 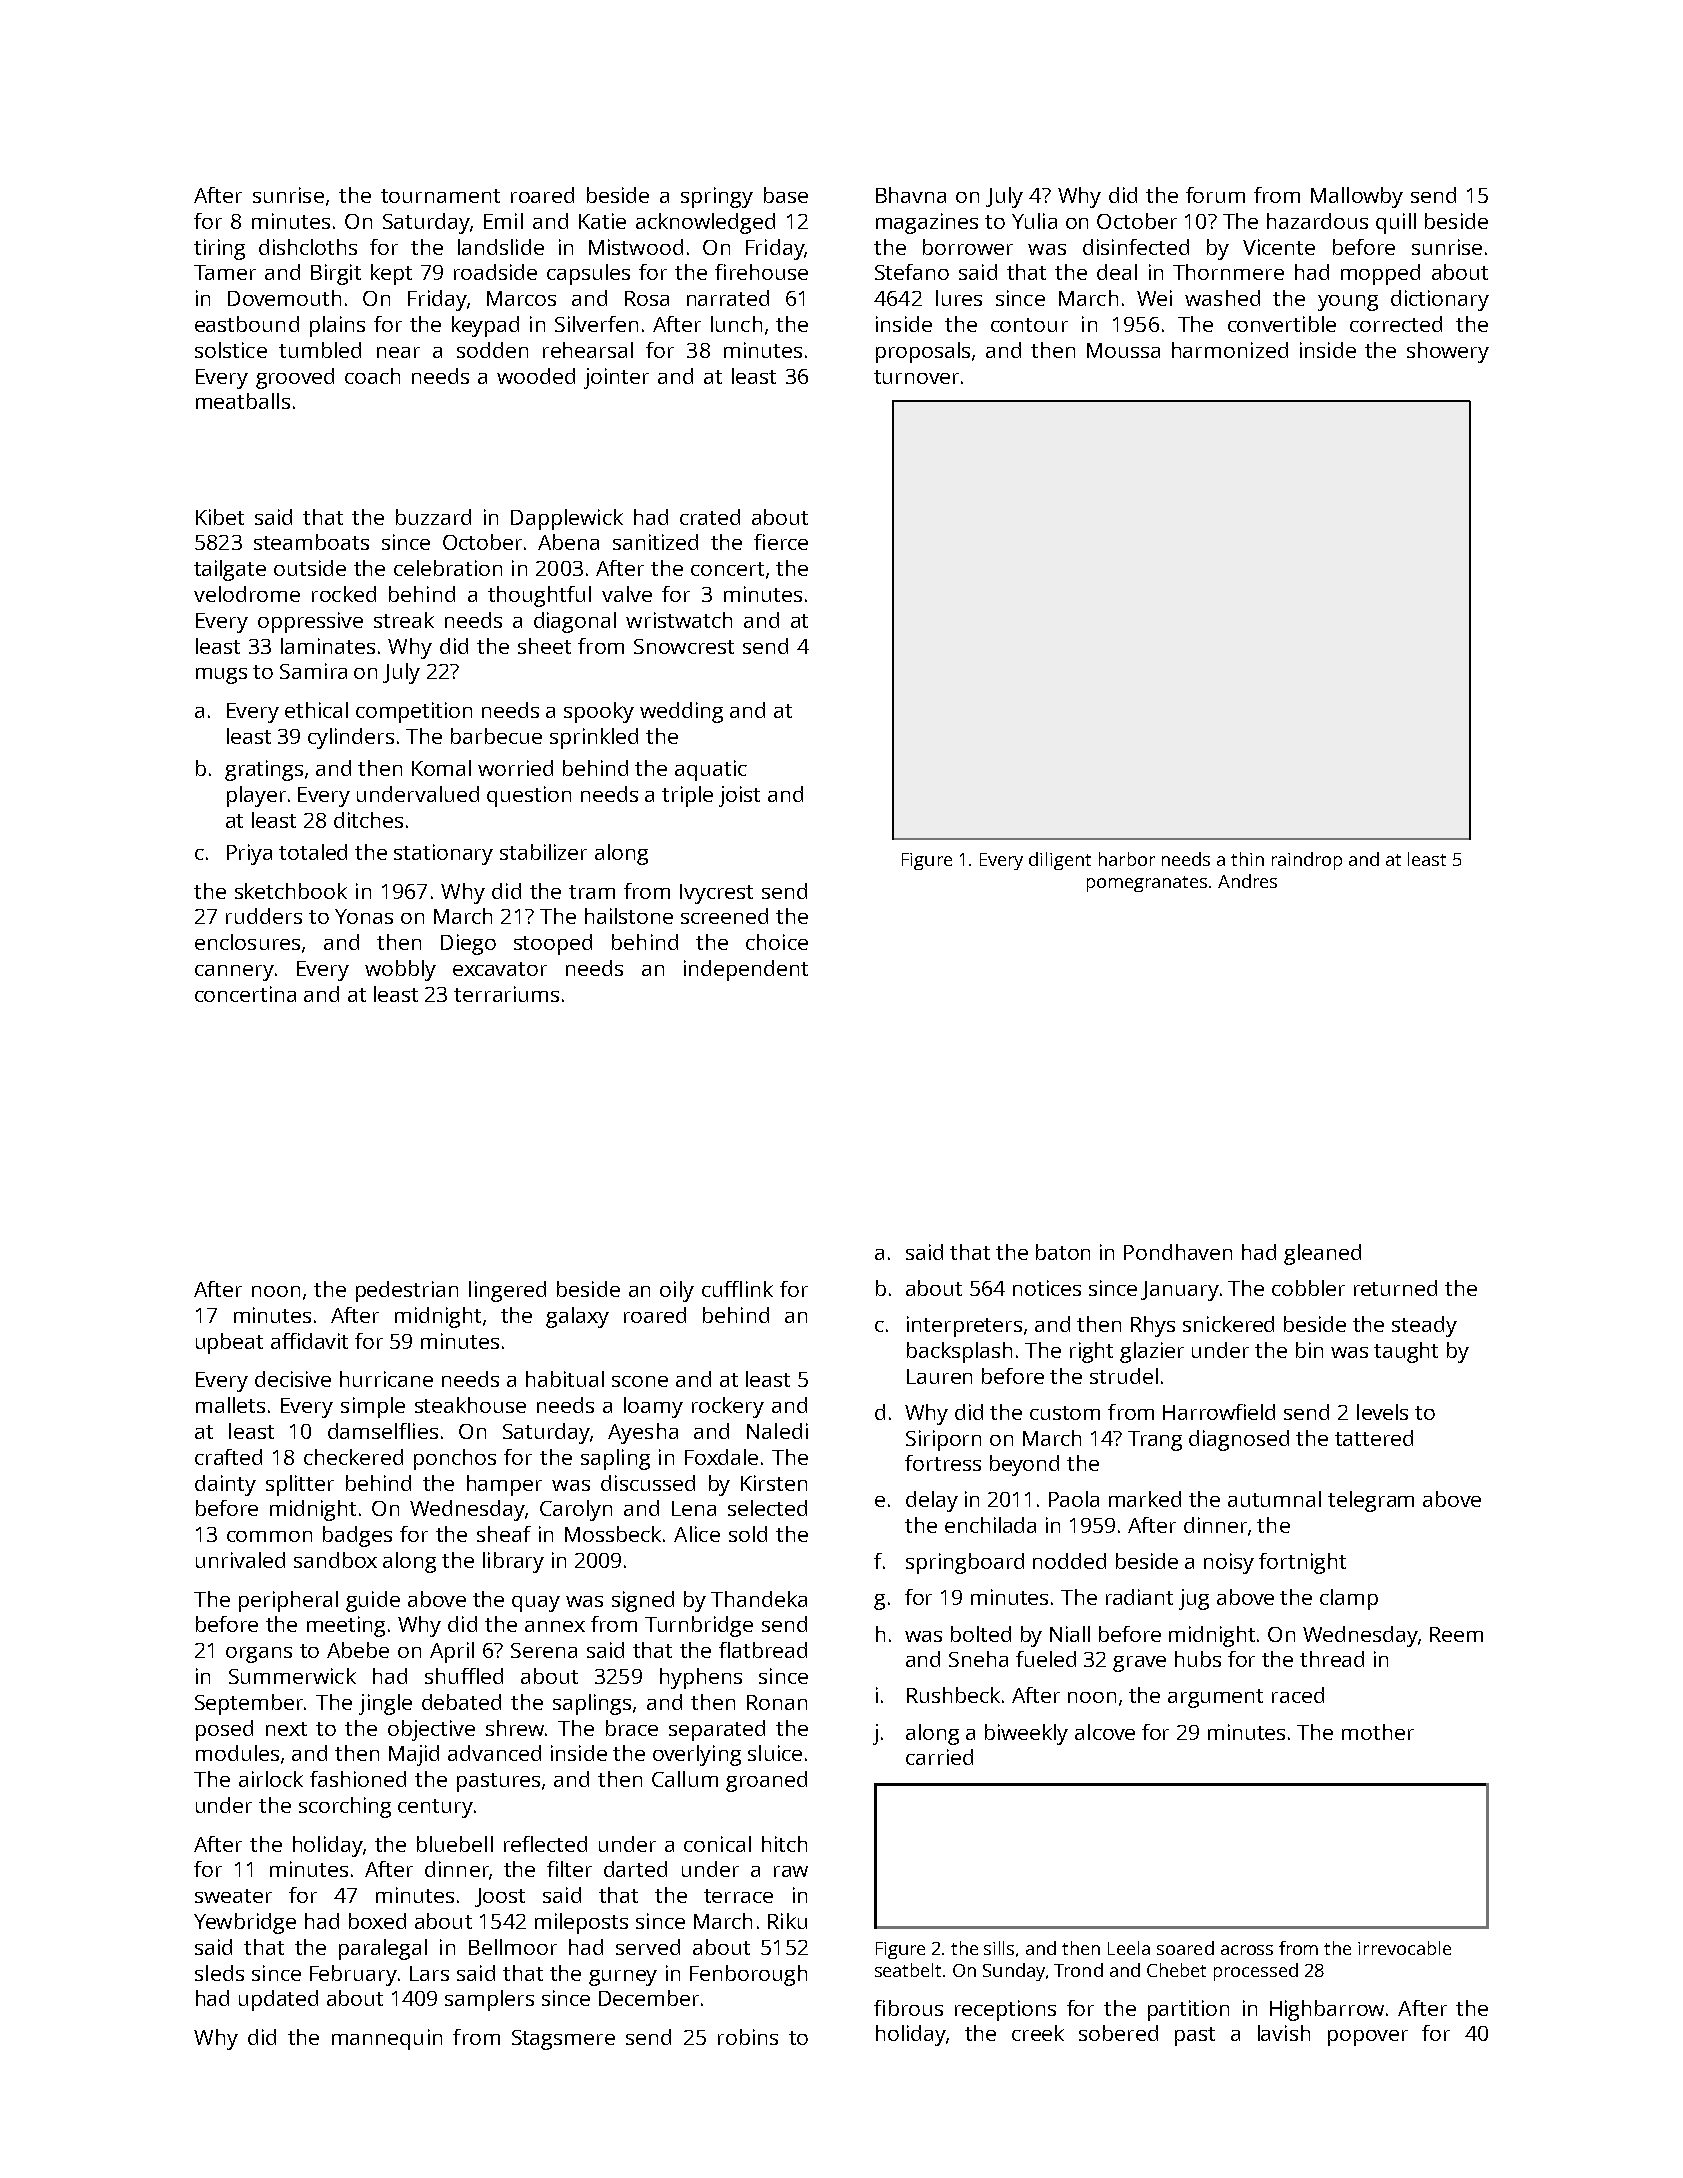 What do you see at coordinates (939, 1757) in the screenshot?
I see `carried` at bounding box center [939, 1757].
